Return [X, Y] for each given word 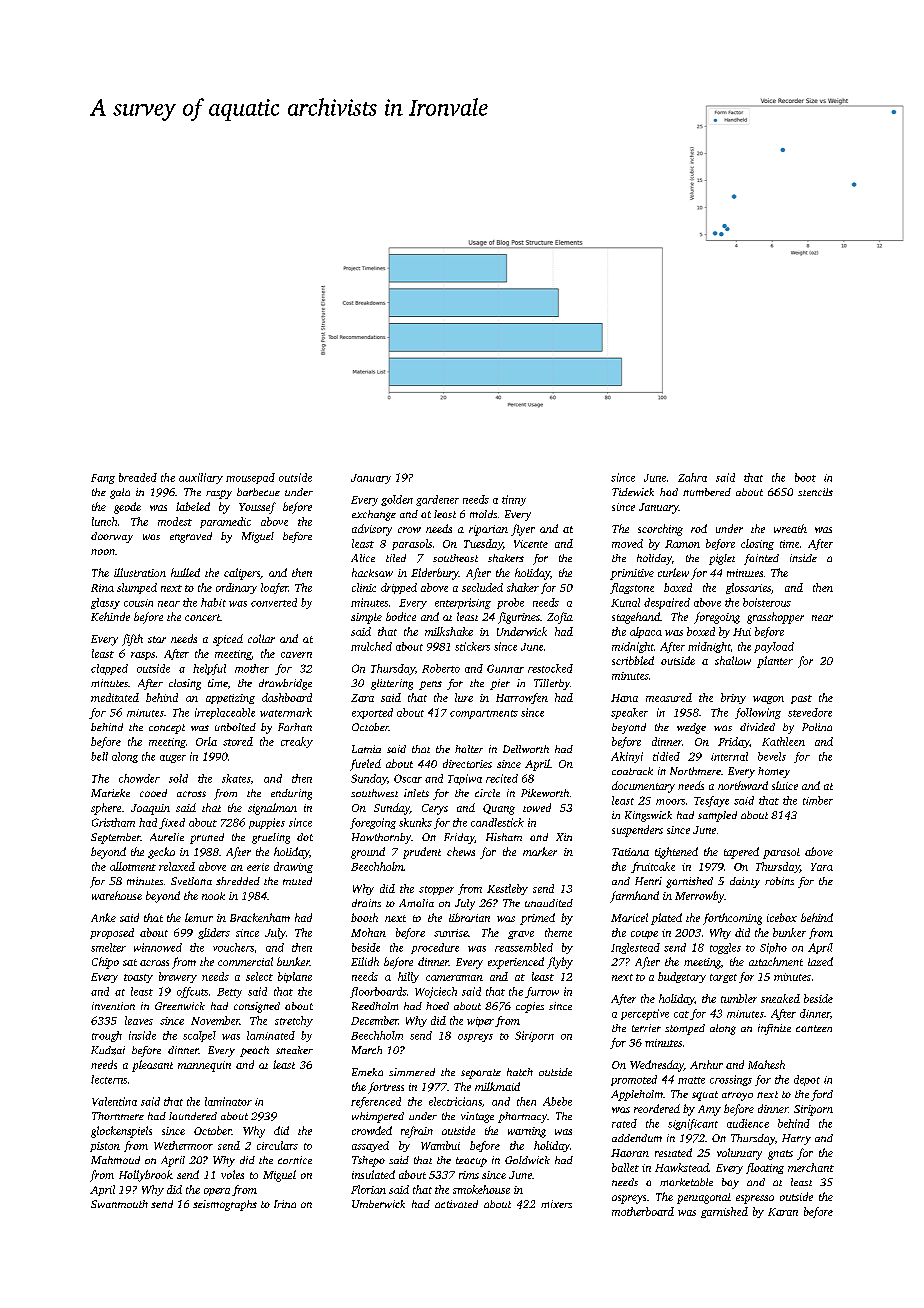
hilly [408, 977]
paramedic [225, 522]
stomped [685, 1029]
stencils [815, 492]
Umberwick [378, 1204]
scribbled [633, 660]
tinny [514, 500]
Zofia [560, 618]
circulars [277, 1145]
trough [107, 1036]
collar [261, 638]
